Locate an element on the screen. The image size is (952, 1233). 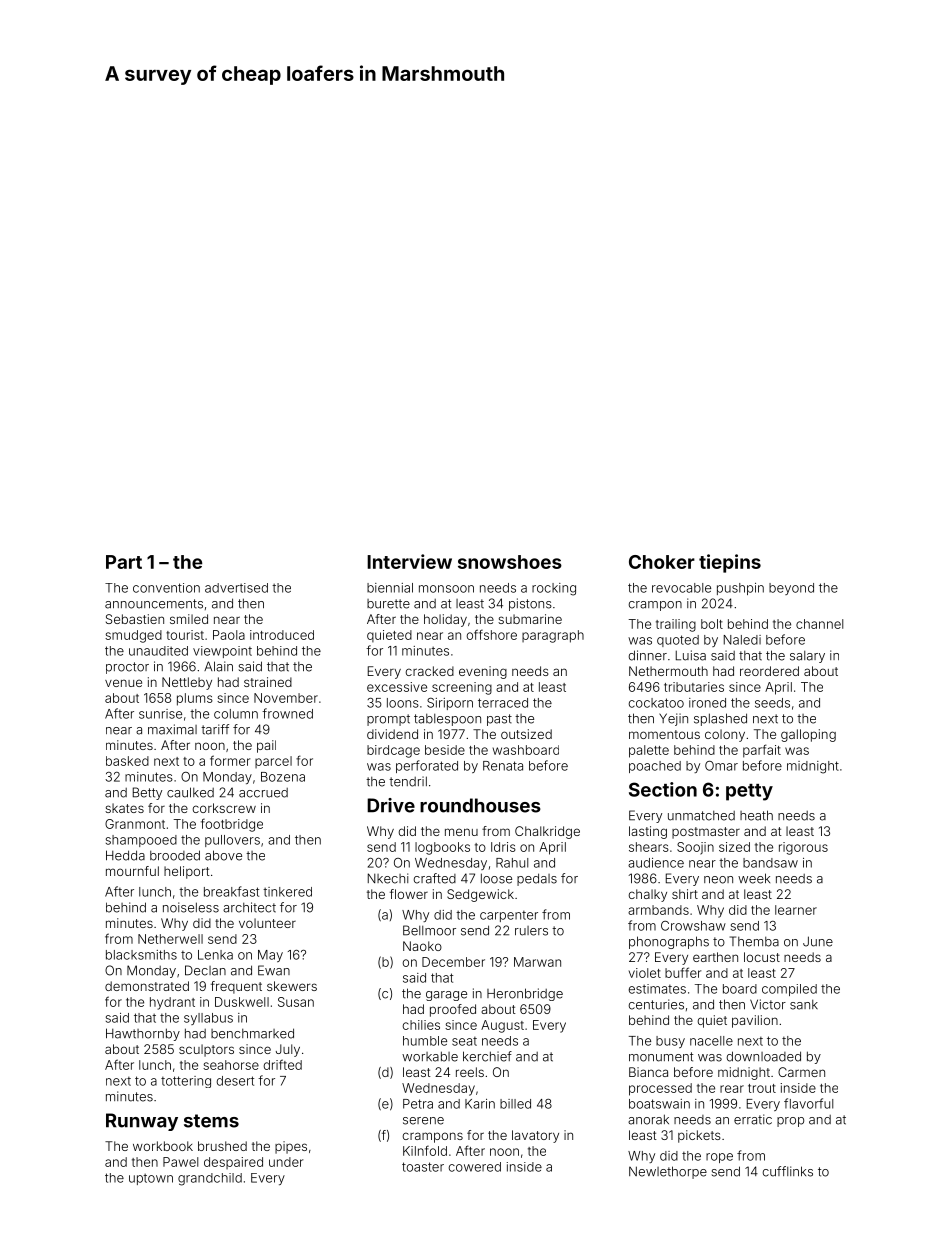
past is located at coordinates (499, 720).
